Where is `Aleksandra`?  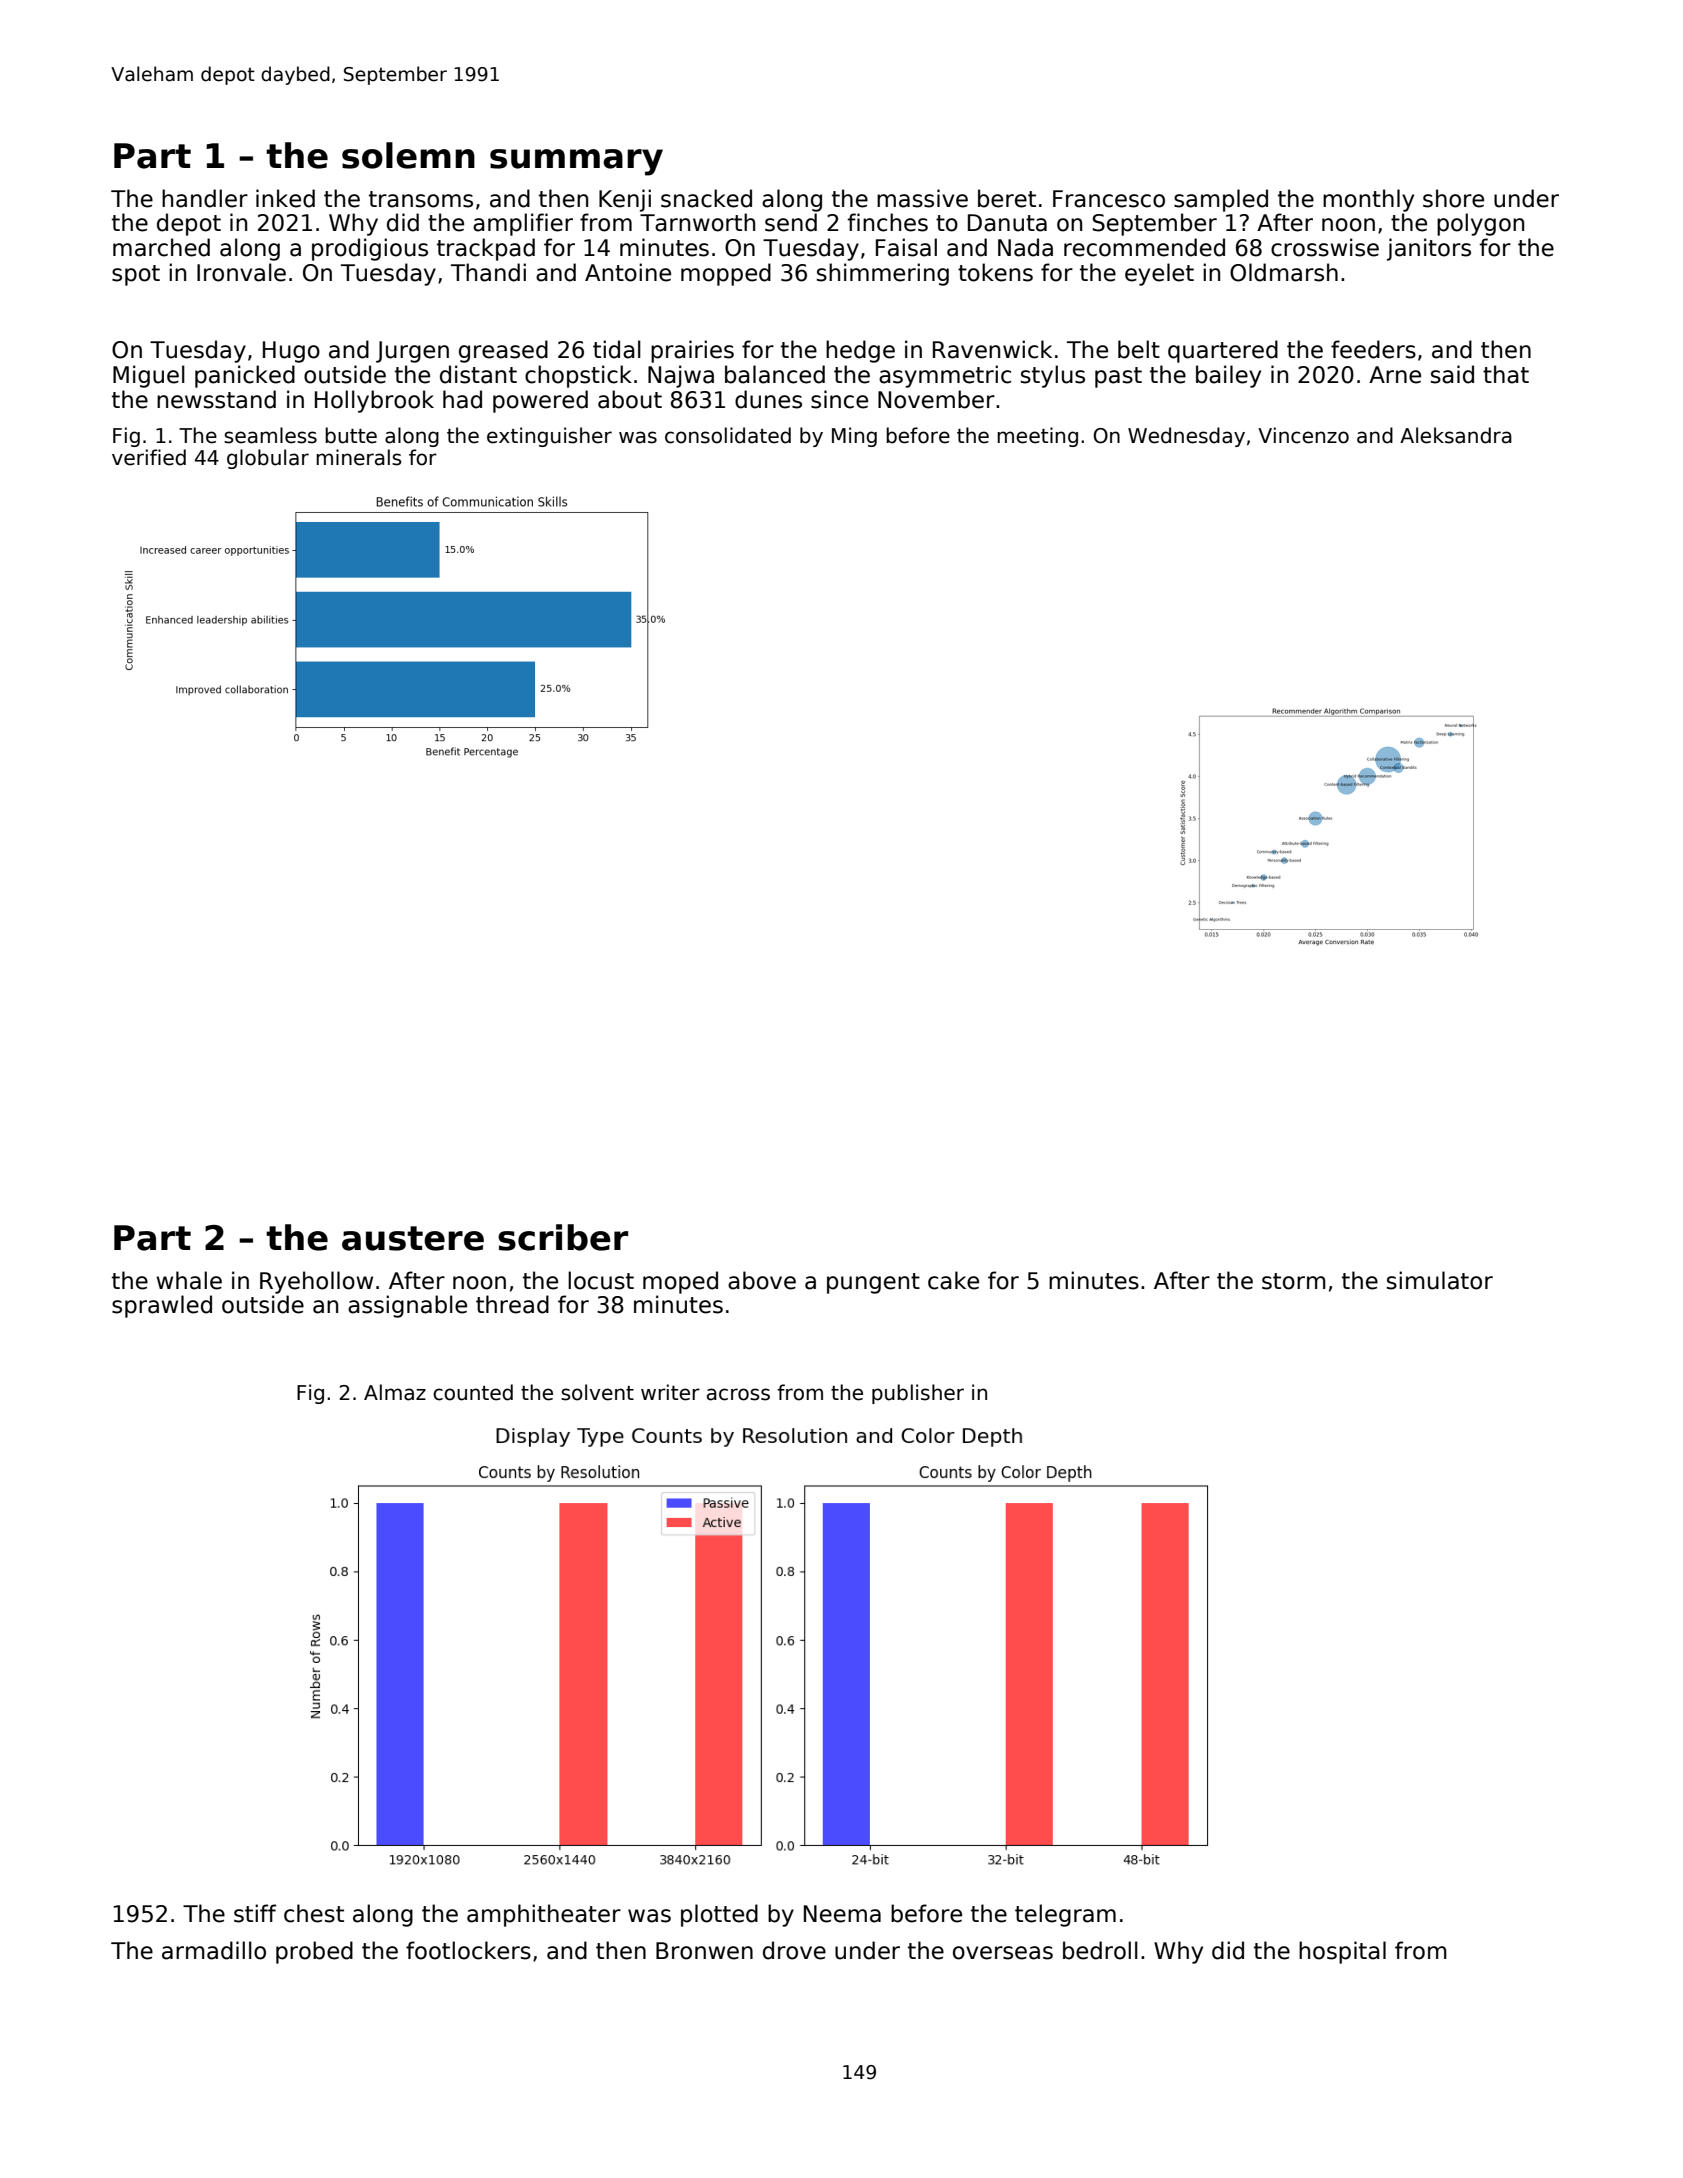
Aleksandra is located at coordinates (1456, 435).
